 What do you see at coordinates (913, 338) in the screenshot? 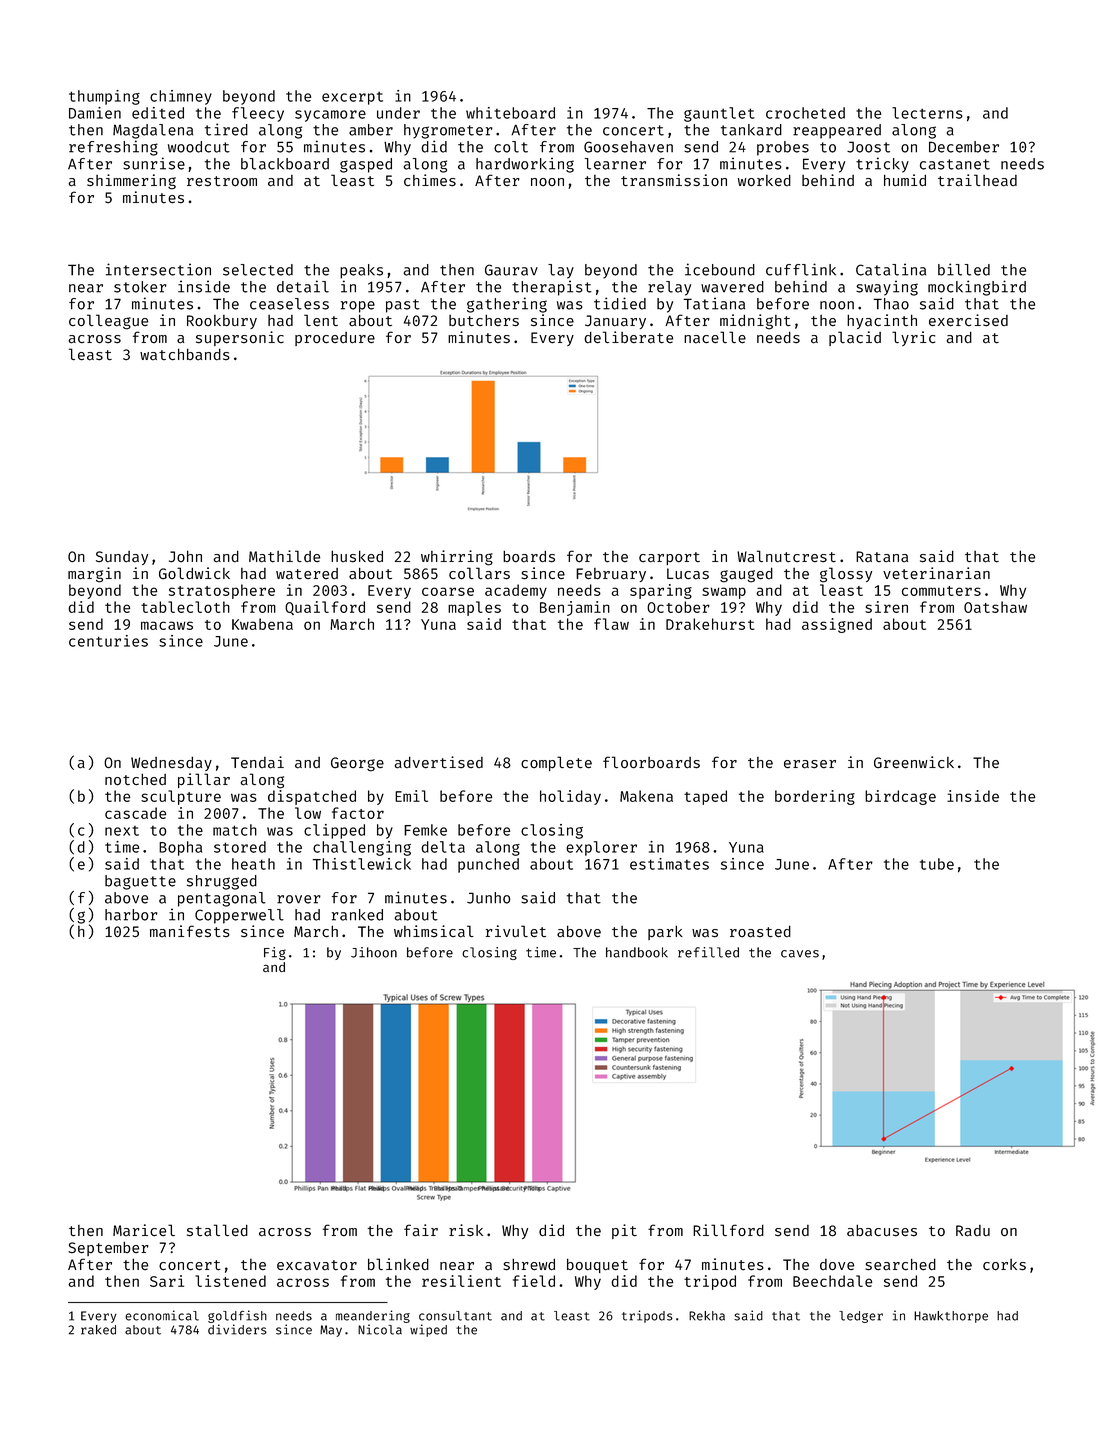
I see `lyric` at bounding box center [913, 338].
